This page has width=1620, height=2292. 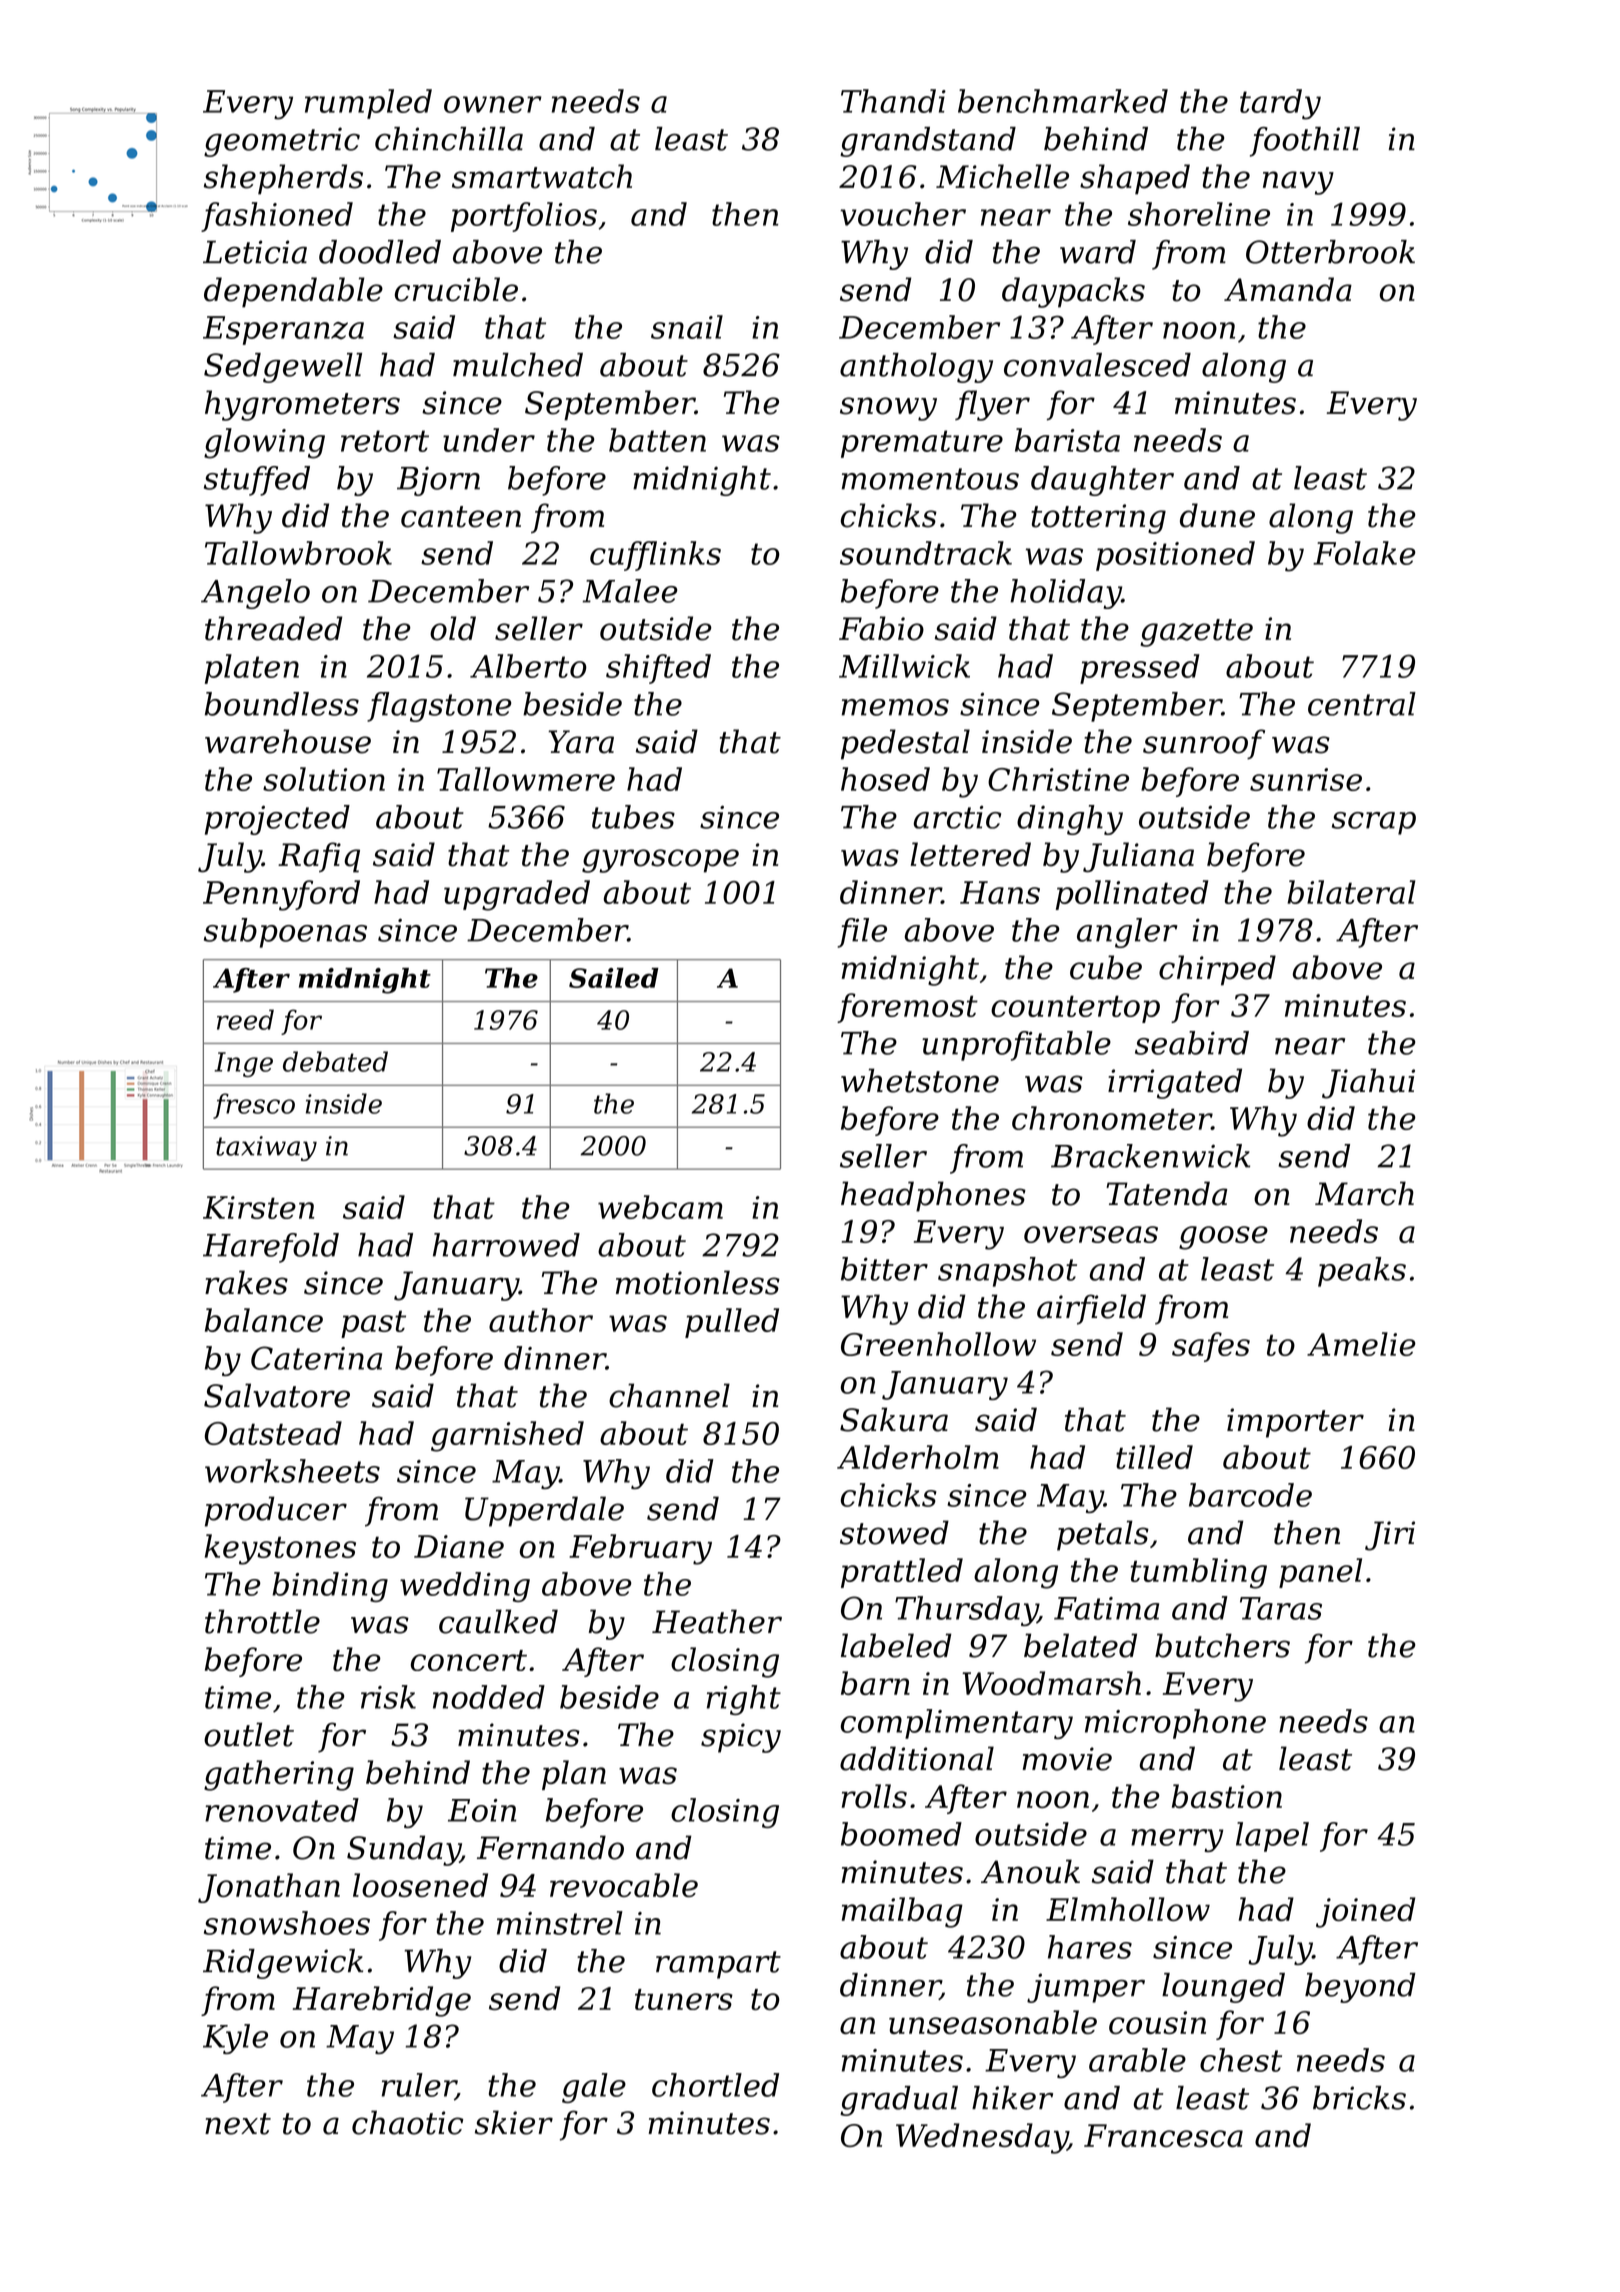 I want to click on upgraded, so click(x=517, y=895).
